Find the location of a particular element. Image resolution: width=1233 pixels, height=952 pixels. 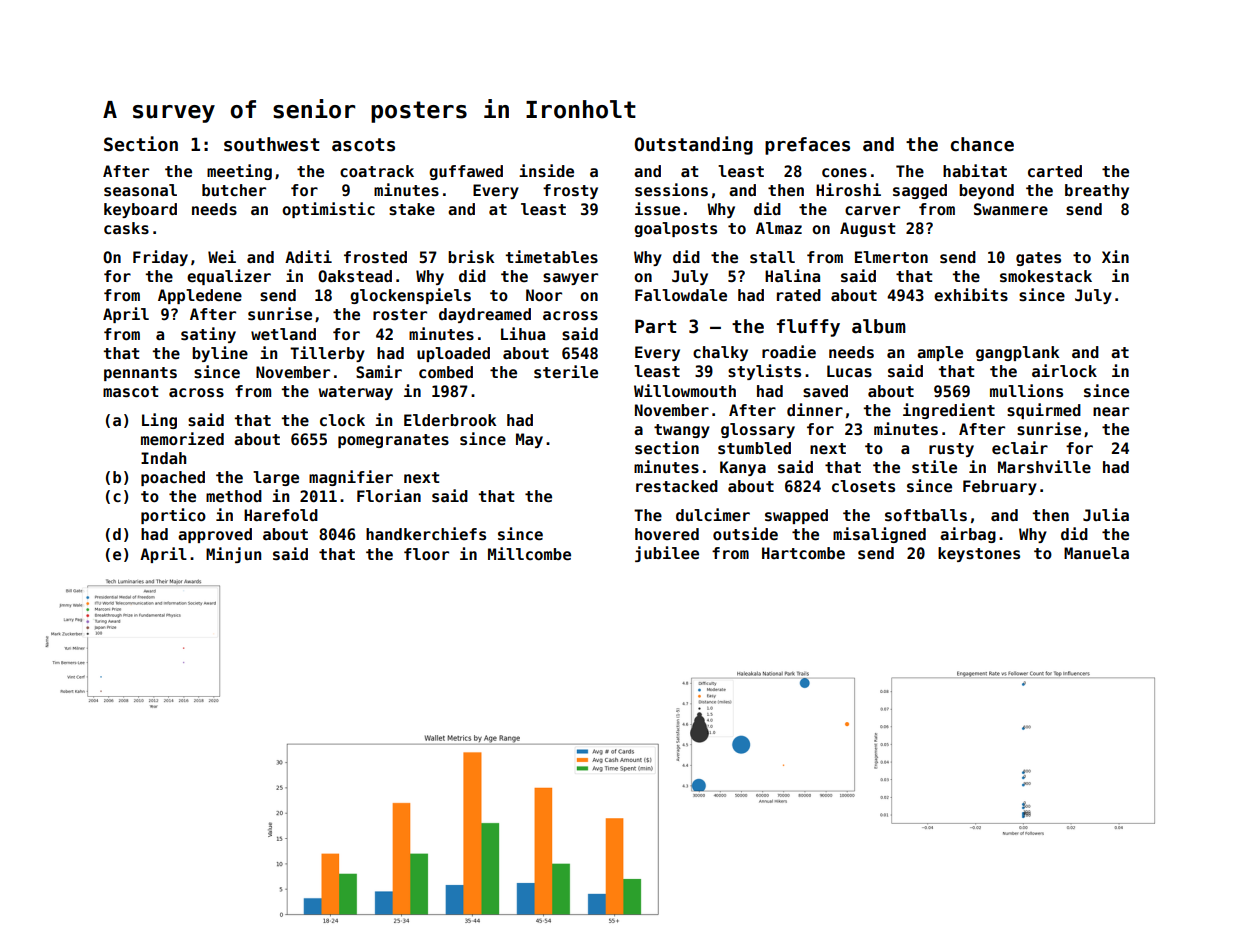

Halina is located at coordinates (792, 275).
